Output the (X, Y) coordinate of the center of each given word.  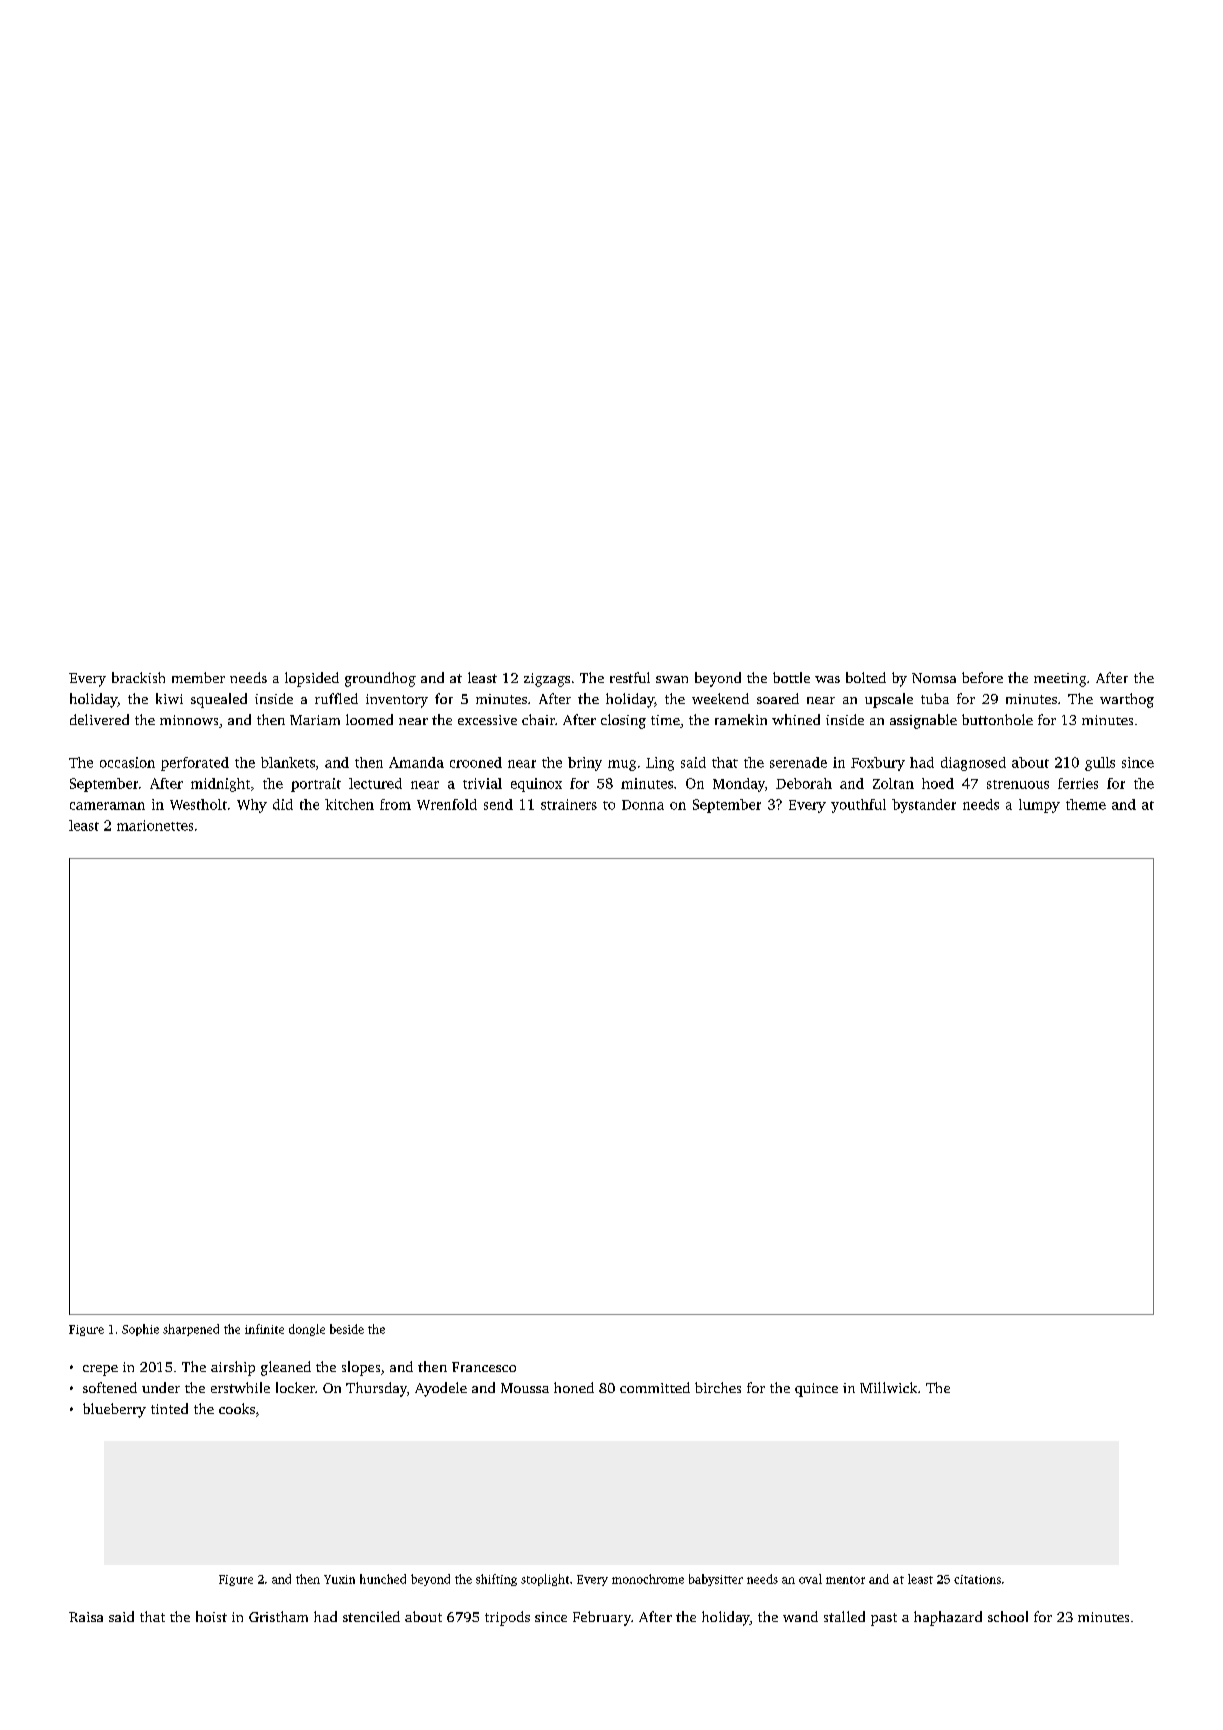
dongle (307, 1330)
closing (623, 721)
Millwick (888, 1387)
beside (347, 1329)
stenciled (371, 1616)
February (602, 1618)
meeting (1060, 680)
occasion (127, 762)
